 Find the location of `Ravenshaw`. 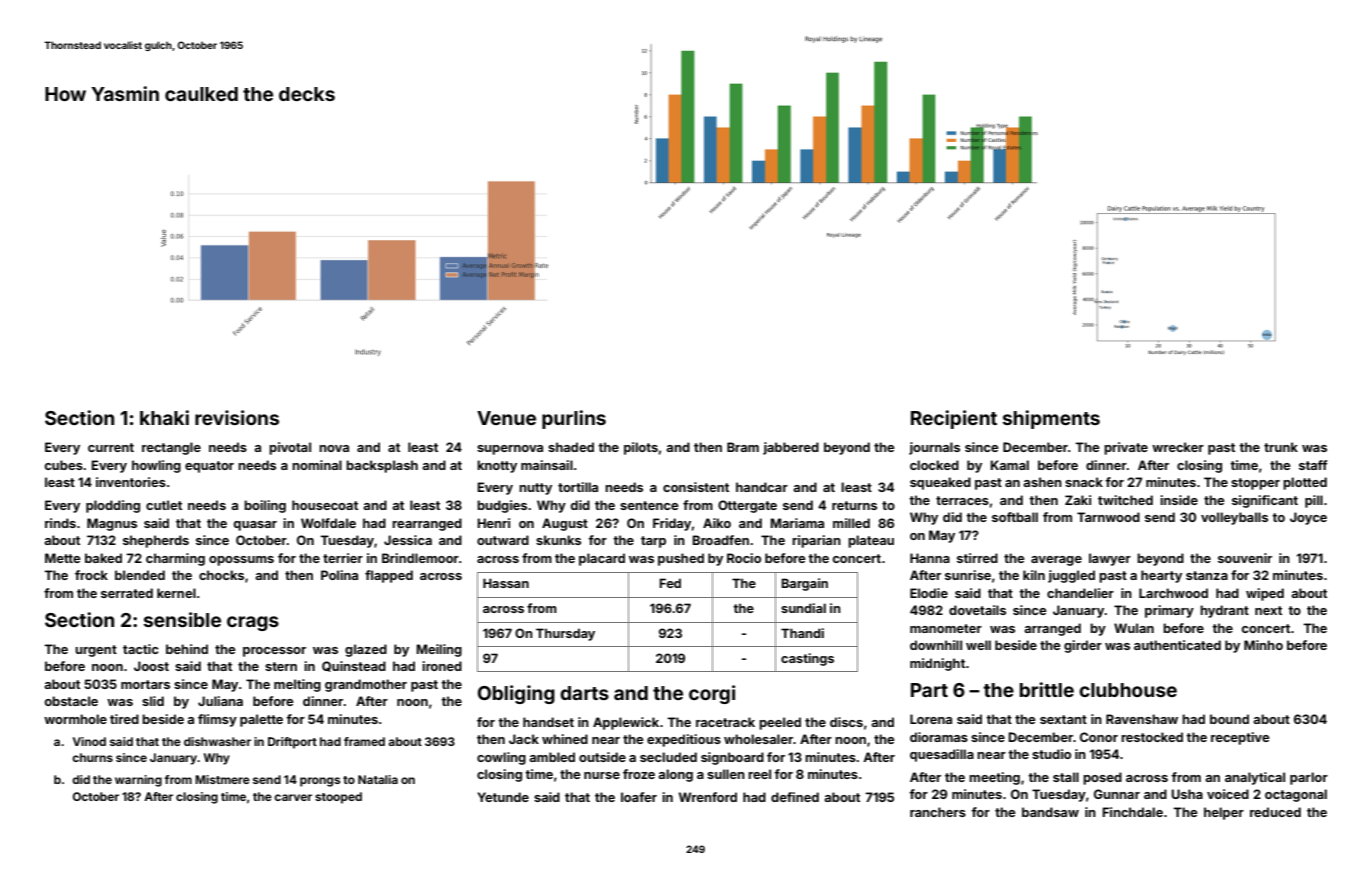

Ravenshaw is located at coordinates (1142, 719).
